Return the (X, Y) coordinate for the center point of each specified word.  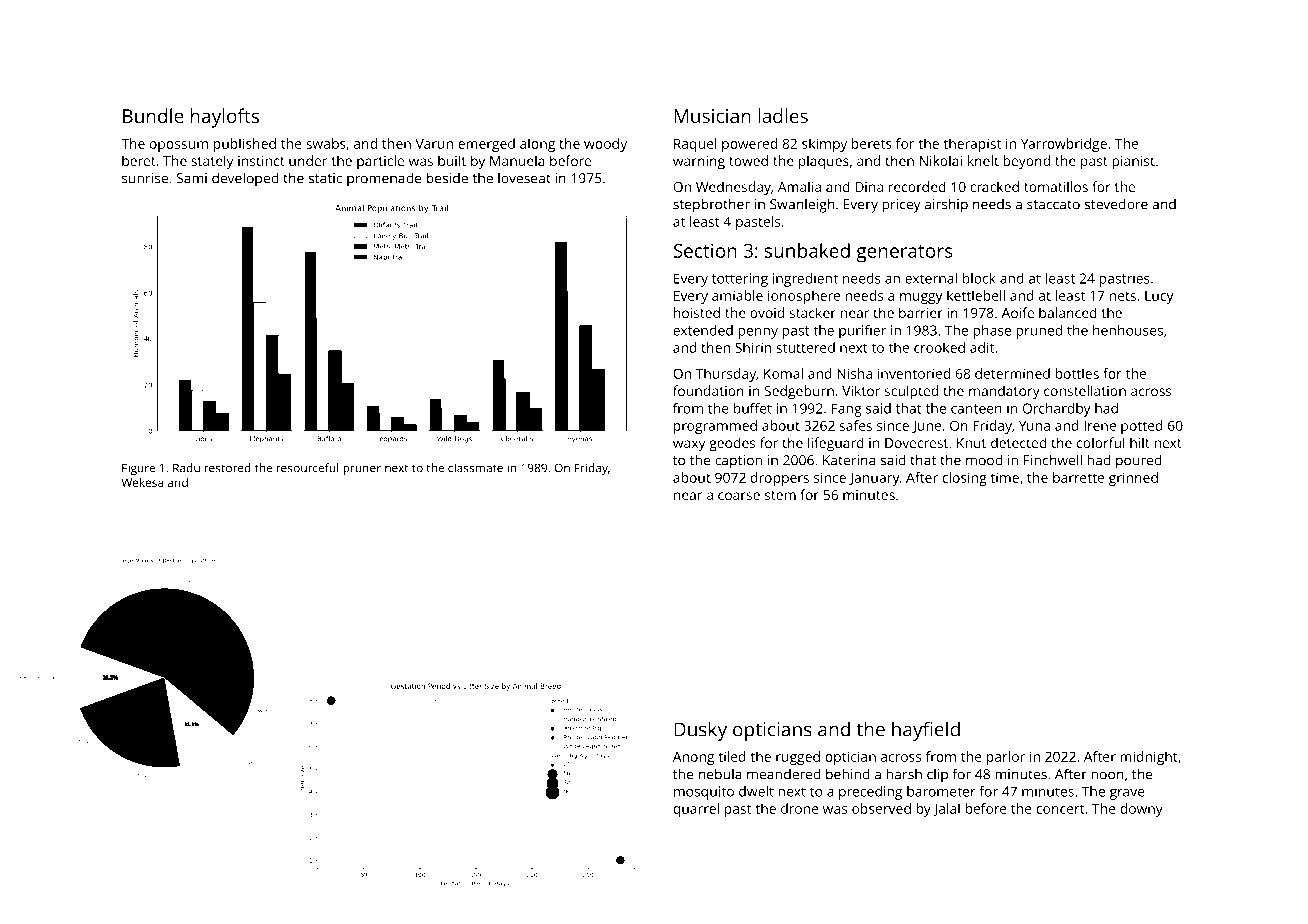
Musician (712, 116)
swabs (326, 143)
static (325, 178)
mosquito (704, 793)
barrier (921, 312)
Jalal (946, 810)
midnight (1149, 758)
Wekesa (142, 482)
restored (228, 468)
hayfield (926, 731)
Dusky (700, 731)
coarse (739, 496)
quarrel (696, 810)
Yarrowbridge (1064, 145)
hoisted (697, 312)
